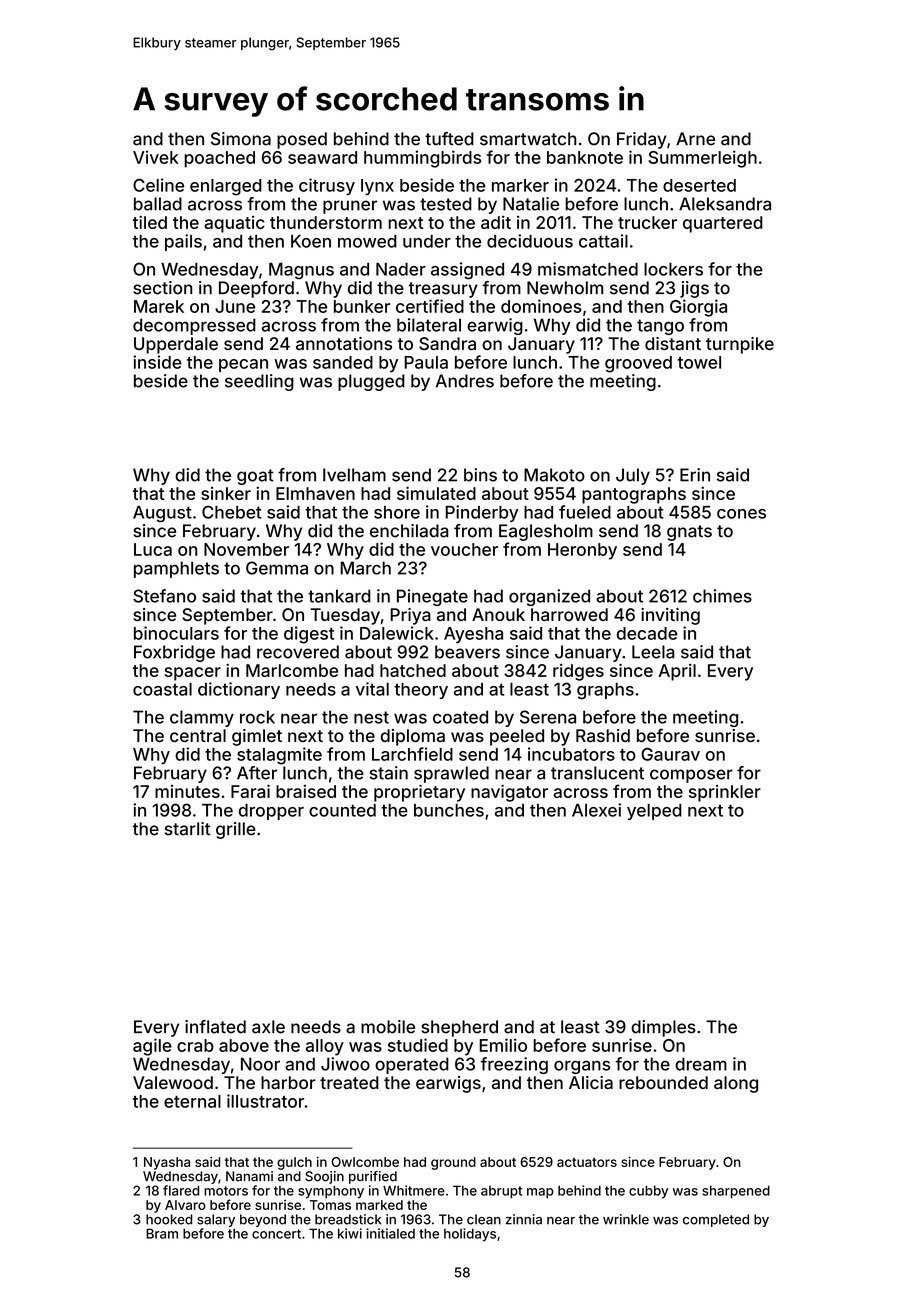  I want to click on dimples, so click(663, 1028).
